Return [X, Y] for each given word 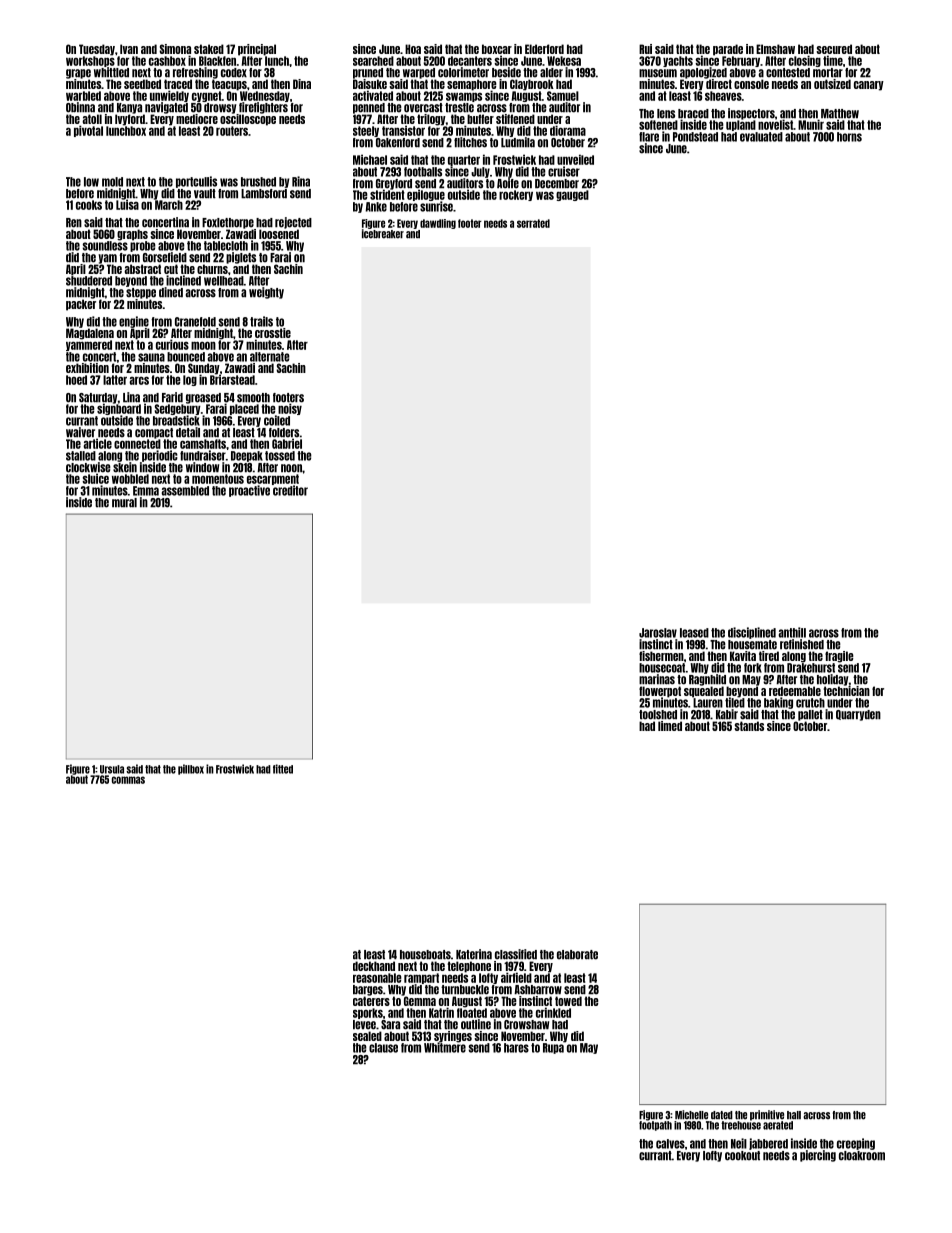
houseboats [425, 955]
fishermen [661, 656]
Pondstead [695, 137]
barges [368, 990]
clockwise [88, 467]
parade [728, 50]
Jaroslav [658, 633]
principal [257, 50]
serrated [533, 223]
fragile [839, 657]
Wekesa [564, 61]
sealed [367, 1036]
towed [568, 1001]
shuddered [89, 281]
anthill [792, 632]
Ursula [112, 769]
